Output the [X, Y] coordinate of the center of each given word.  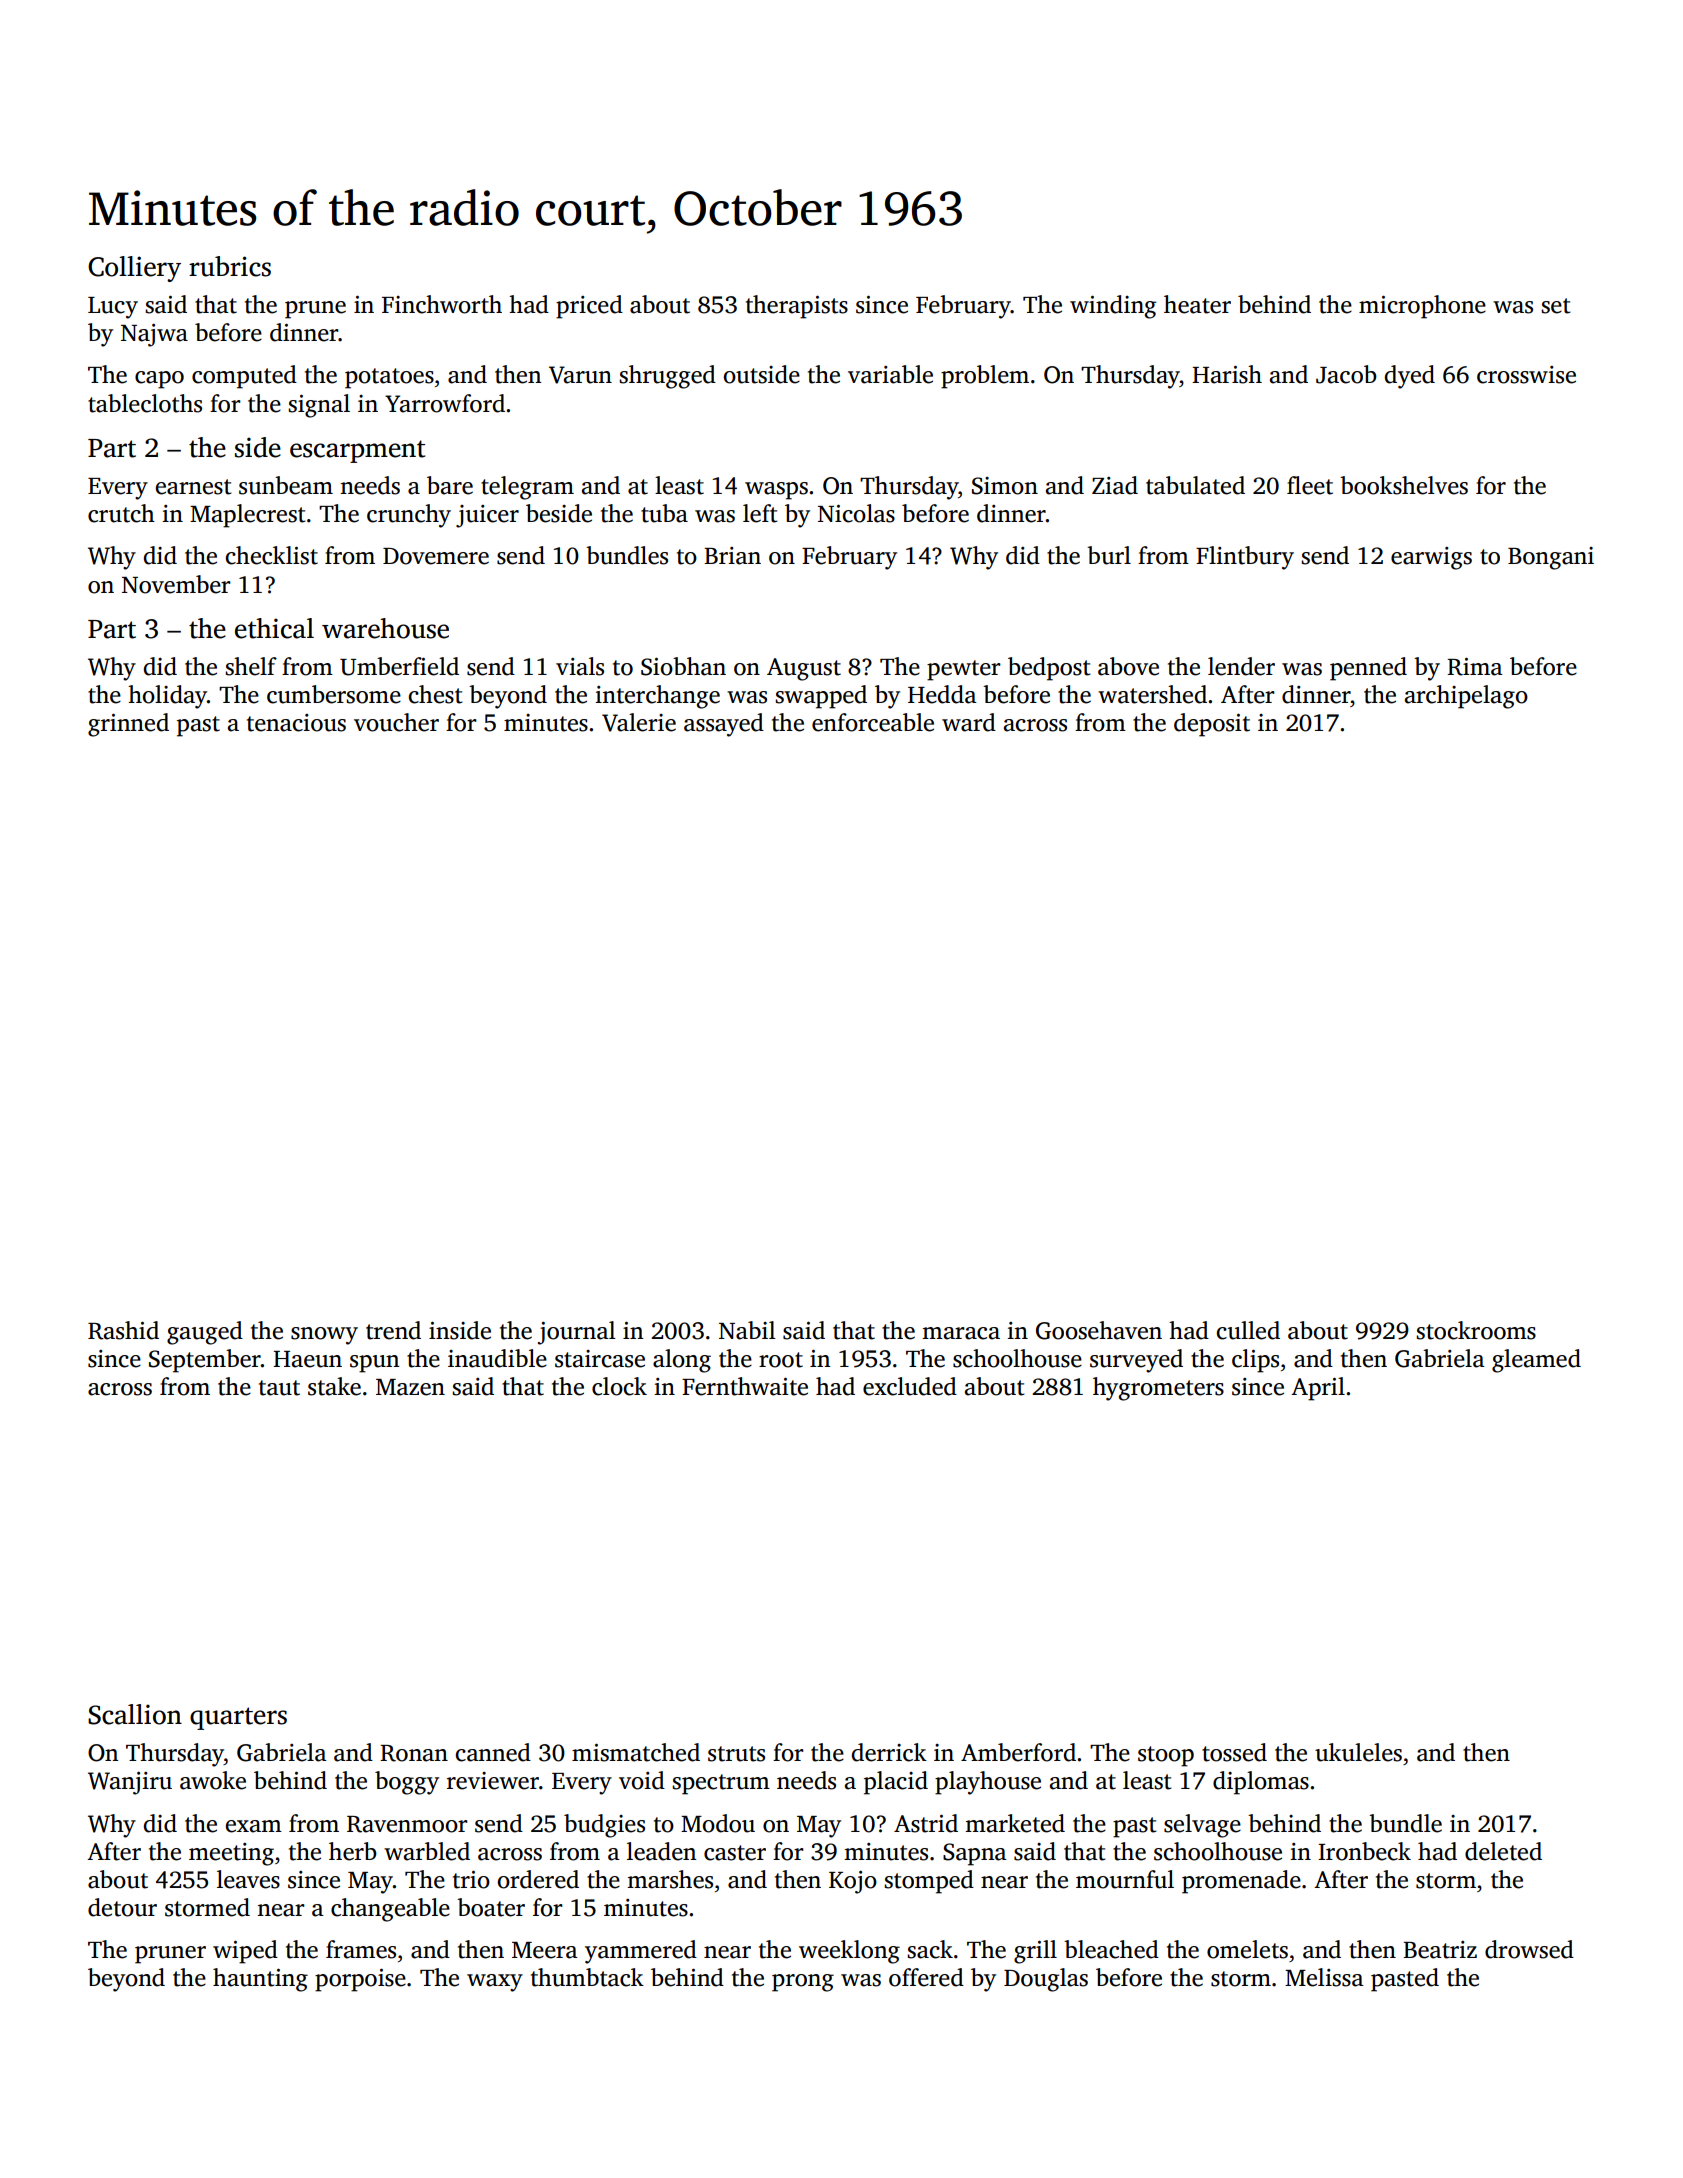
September [205, 1361]
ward [969, 722]
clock [619, 1386]
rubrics [230, 266]
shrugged [667, 377]
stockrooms [1476, 1330]
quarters [238, 1718]
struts [736, 1754]
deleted [1503, 1851]
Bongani [1551, 558]
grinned [128, 725]
